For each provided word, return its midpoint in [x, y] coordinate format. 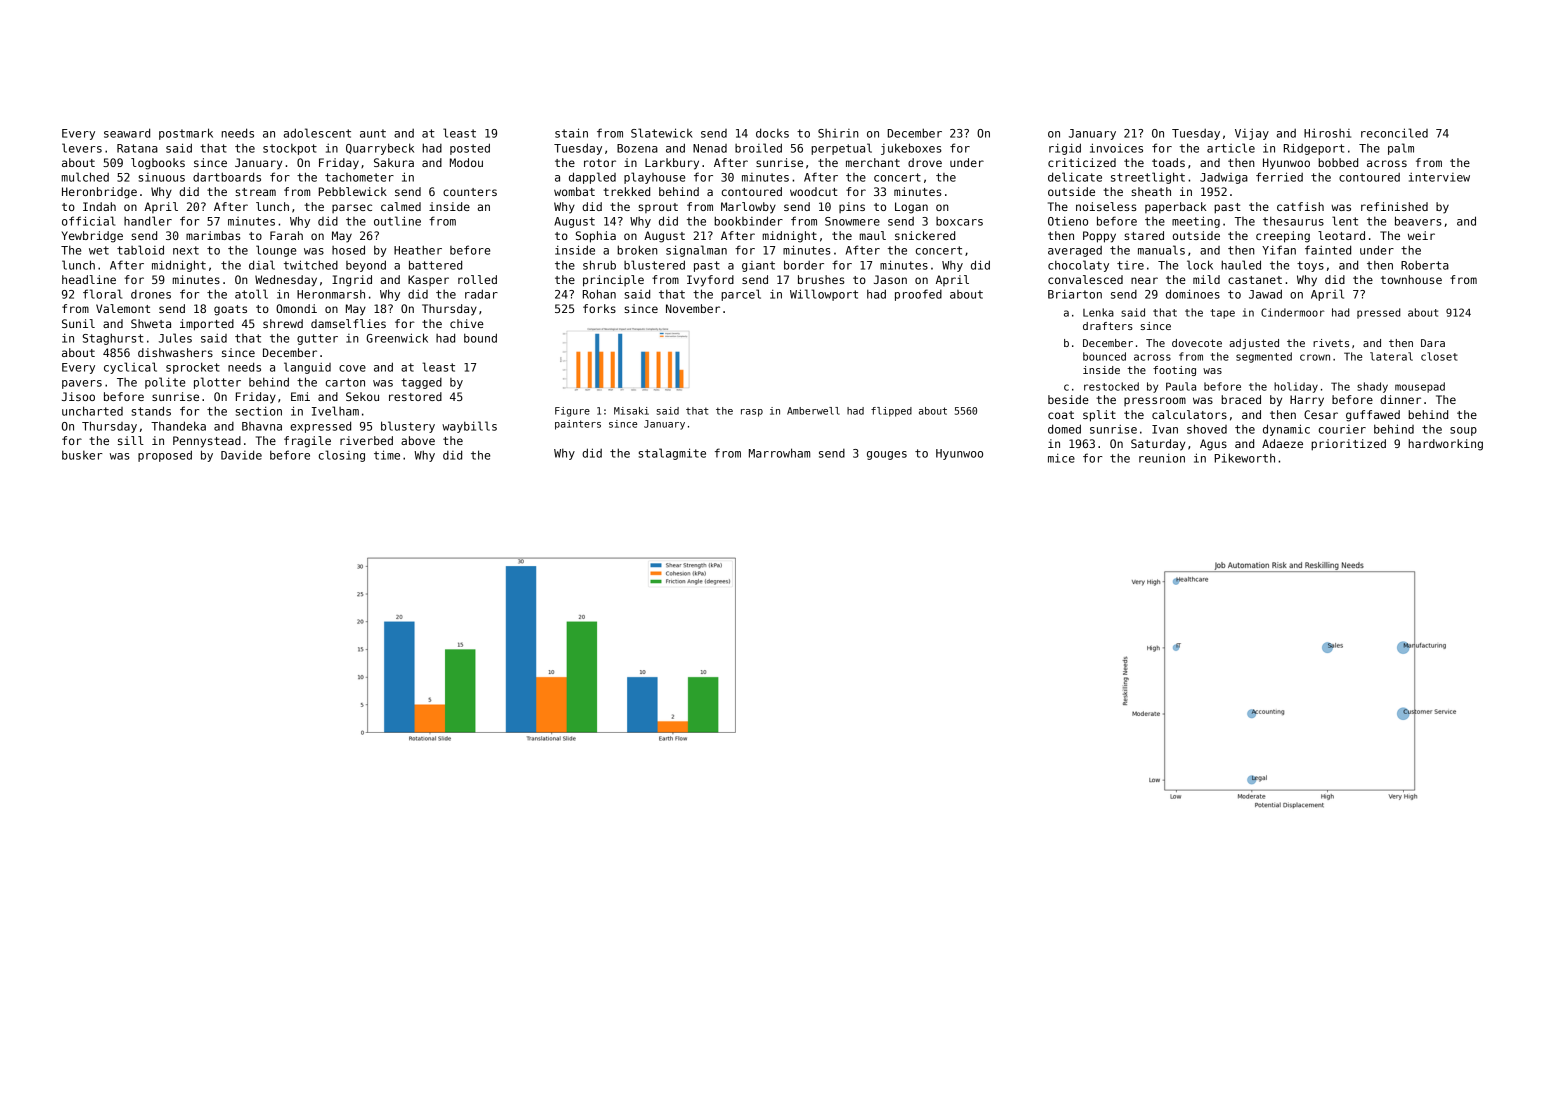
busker [82, 455]
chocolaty [1078, 266]
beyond [366, 266]
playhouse [654, 178]
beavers [1418, 221]
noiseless [1106, 206]
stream [255, 192]
